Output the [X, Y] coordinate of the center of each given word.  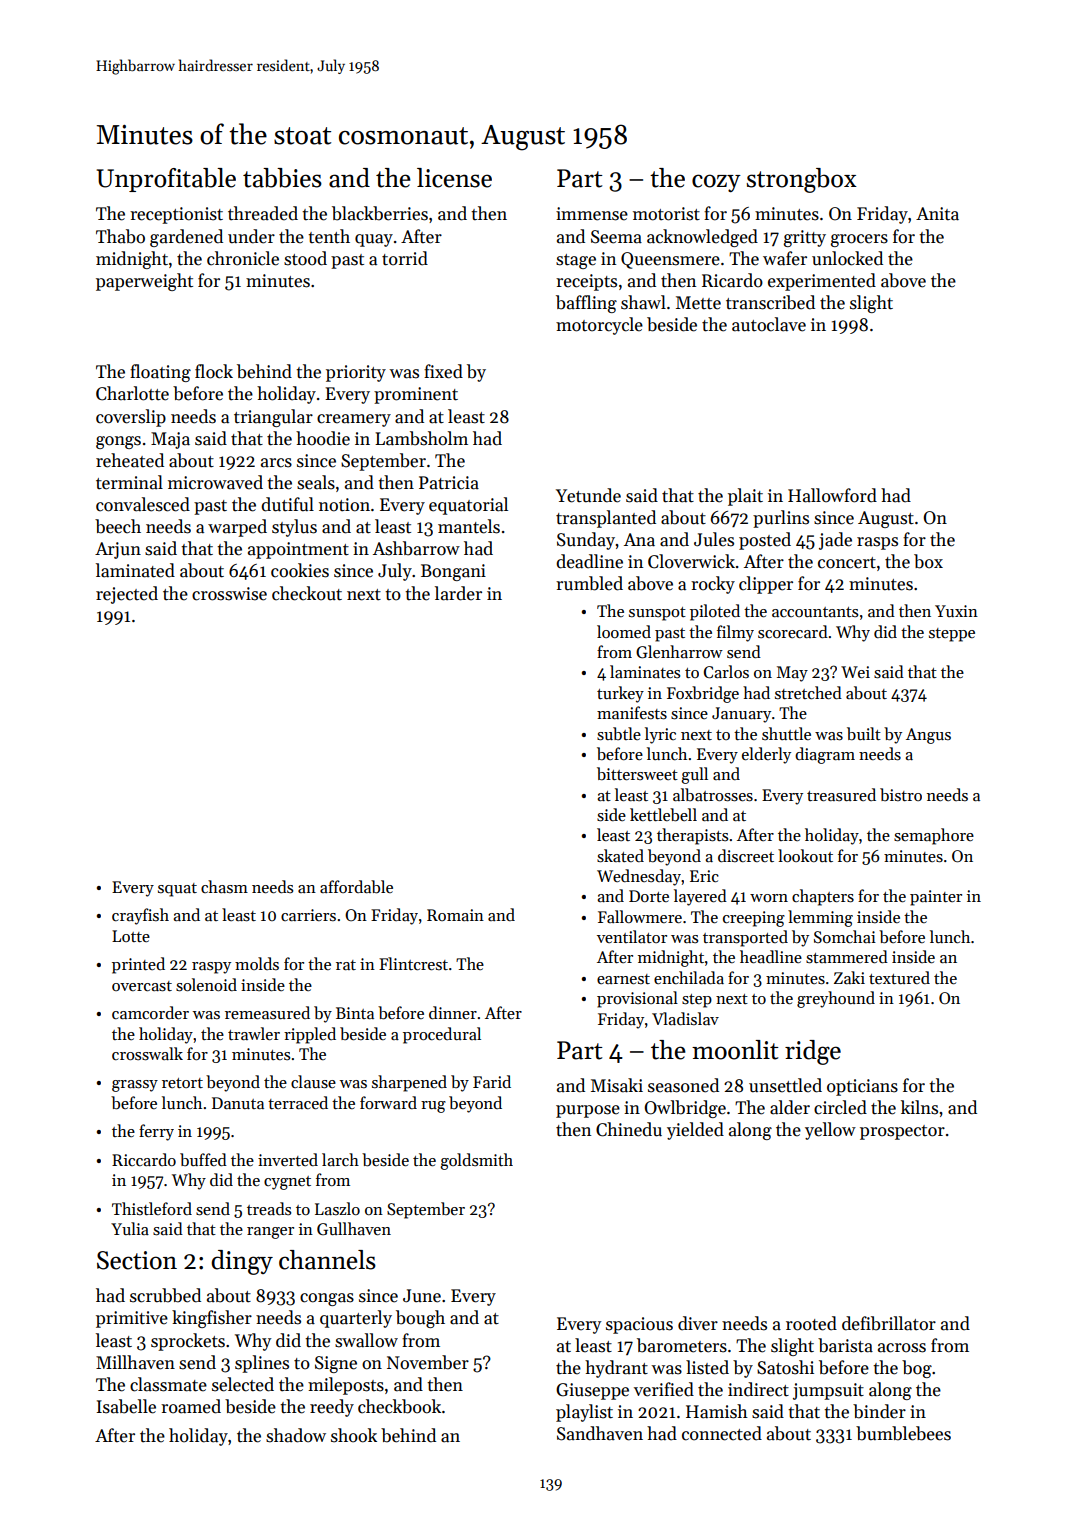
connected [722, 1433]
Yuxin [956, 611]
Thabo [120, 236]
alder [790, 1107]
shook [354, 1435]
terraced [298, 1102]
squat [177, 890]
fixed [443, 371]
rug [433, 1107]
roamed [191, 1406]
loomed [624, 631]
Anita [937, 214]
